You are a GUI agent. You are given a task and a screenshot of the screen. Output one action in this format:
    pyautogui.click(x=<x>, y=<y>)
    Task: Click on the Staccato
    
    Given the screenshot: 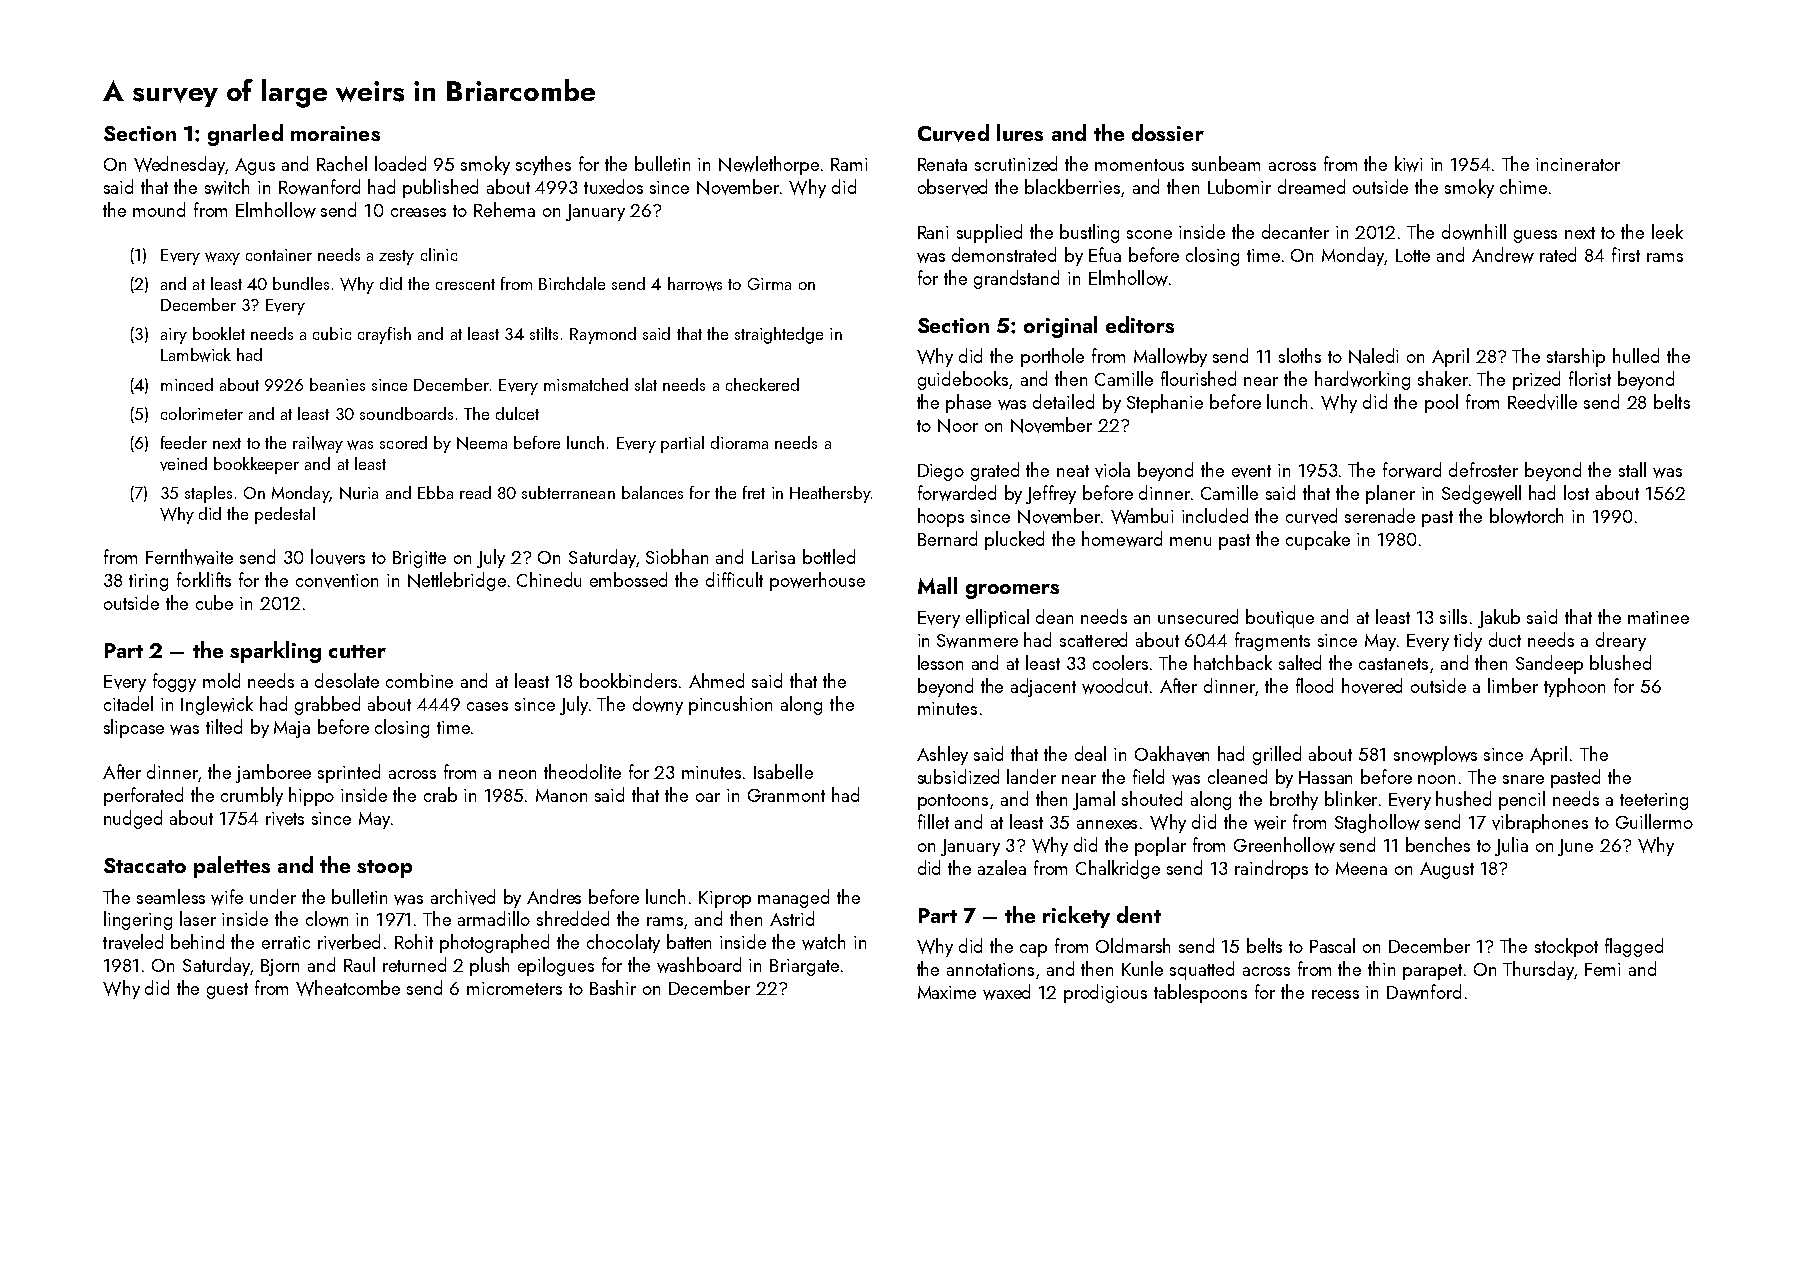 What is the action you would take?
    pyautogui.click(x=145, y=865)
